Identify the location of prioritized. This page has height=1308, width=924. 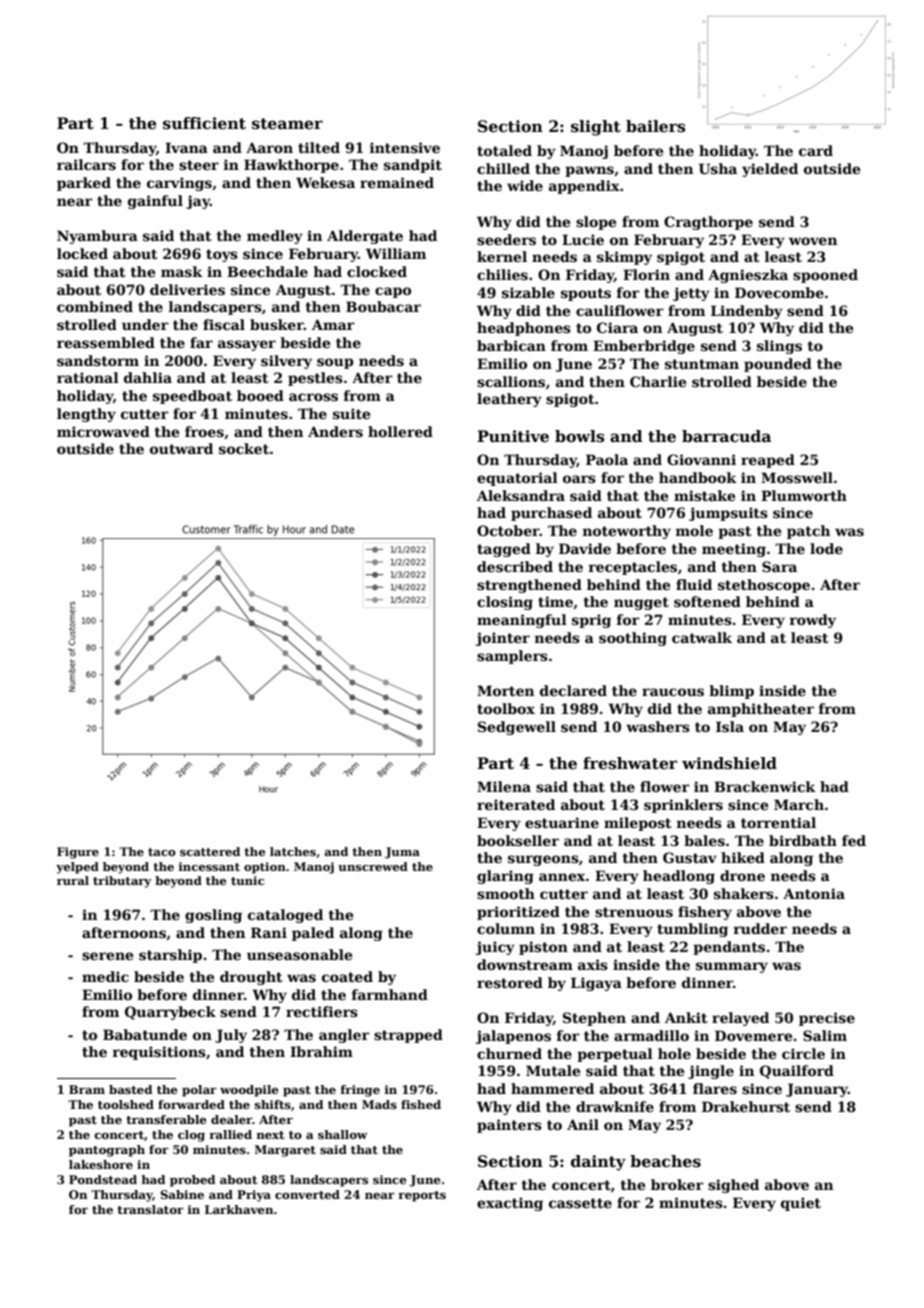
(518, 913).
